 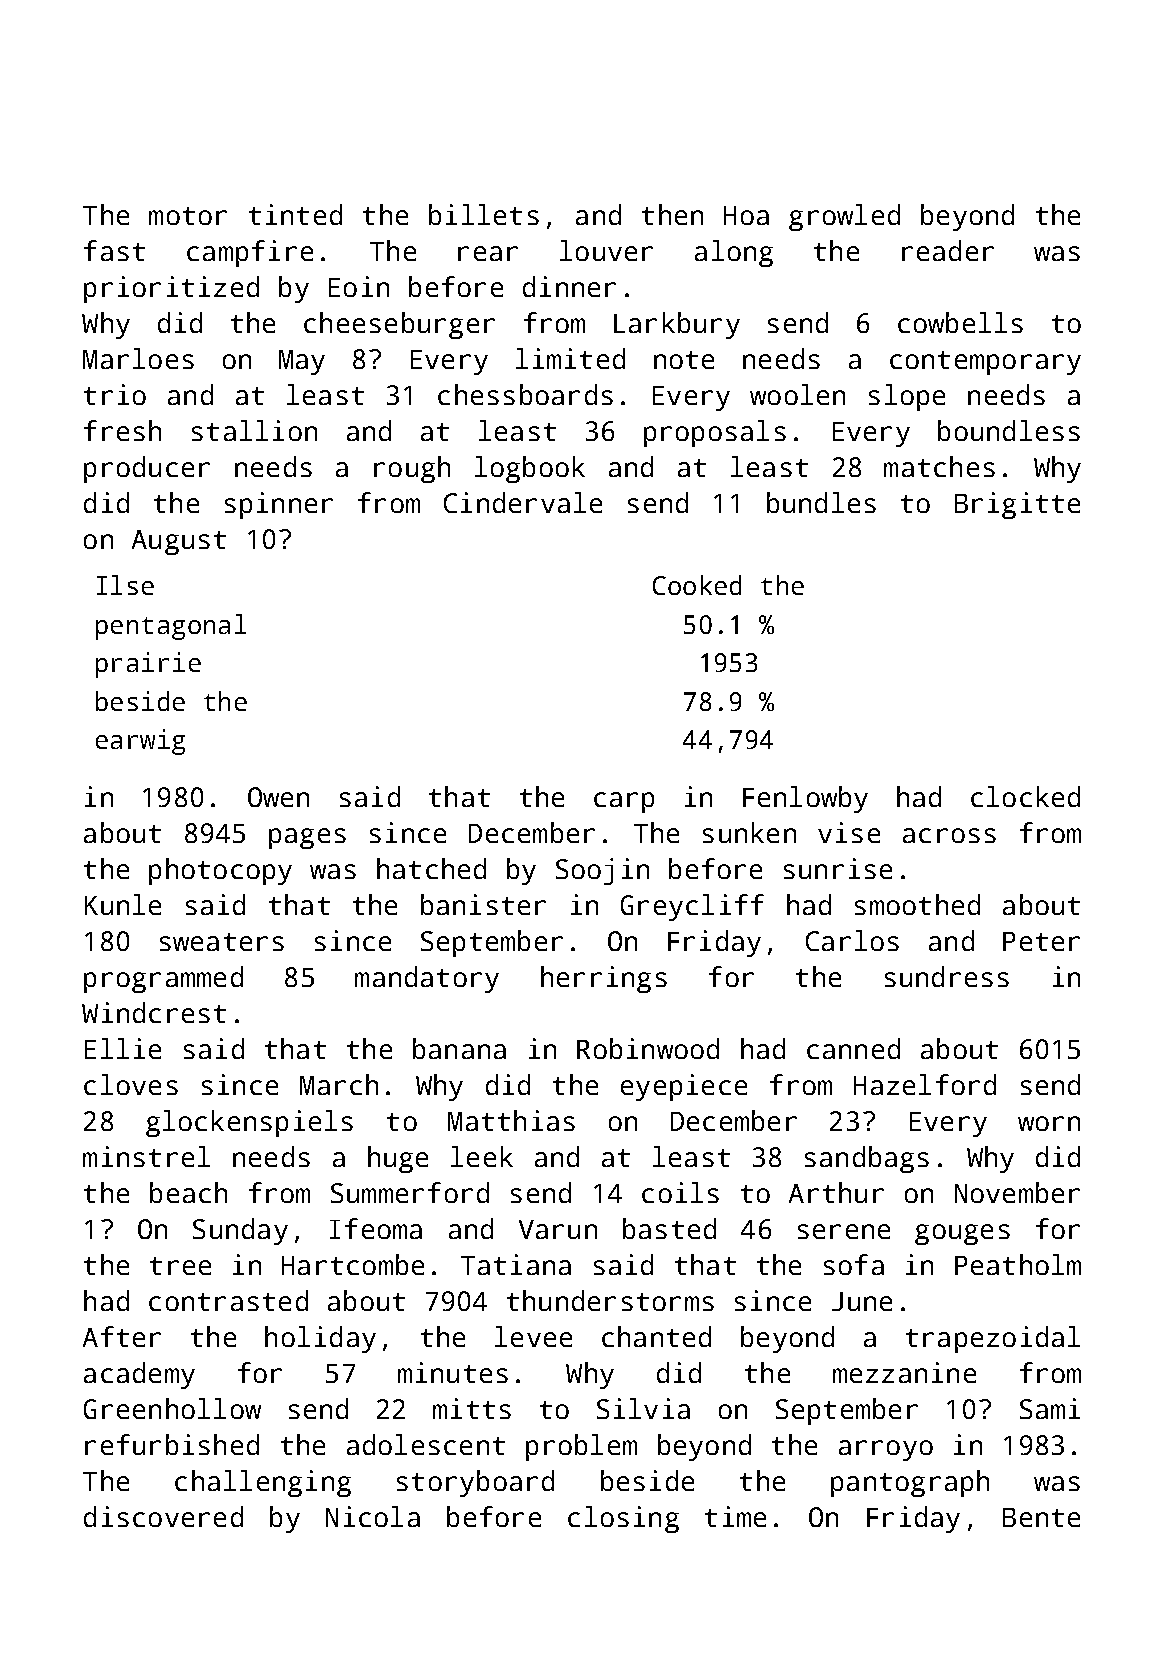 What do you see at coordinates (602, 871) in the document?
I see `Soojin` at bounding box center [602, 871].
